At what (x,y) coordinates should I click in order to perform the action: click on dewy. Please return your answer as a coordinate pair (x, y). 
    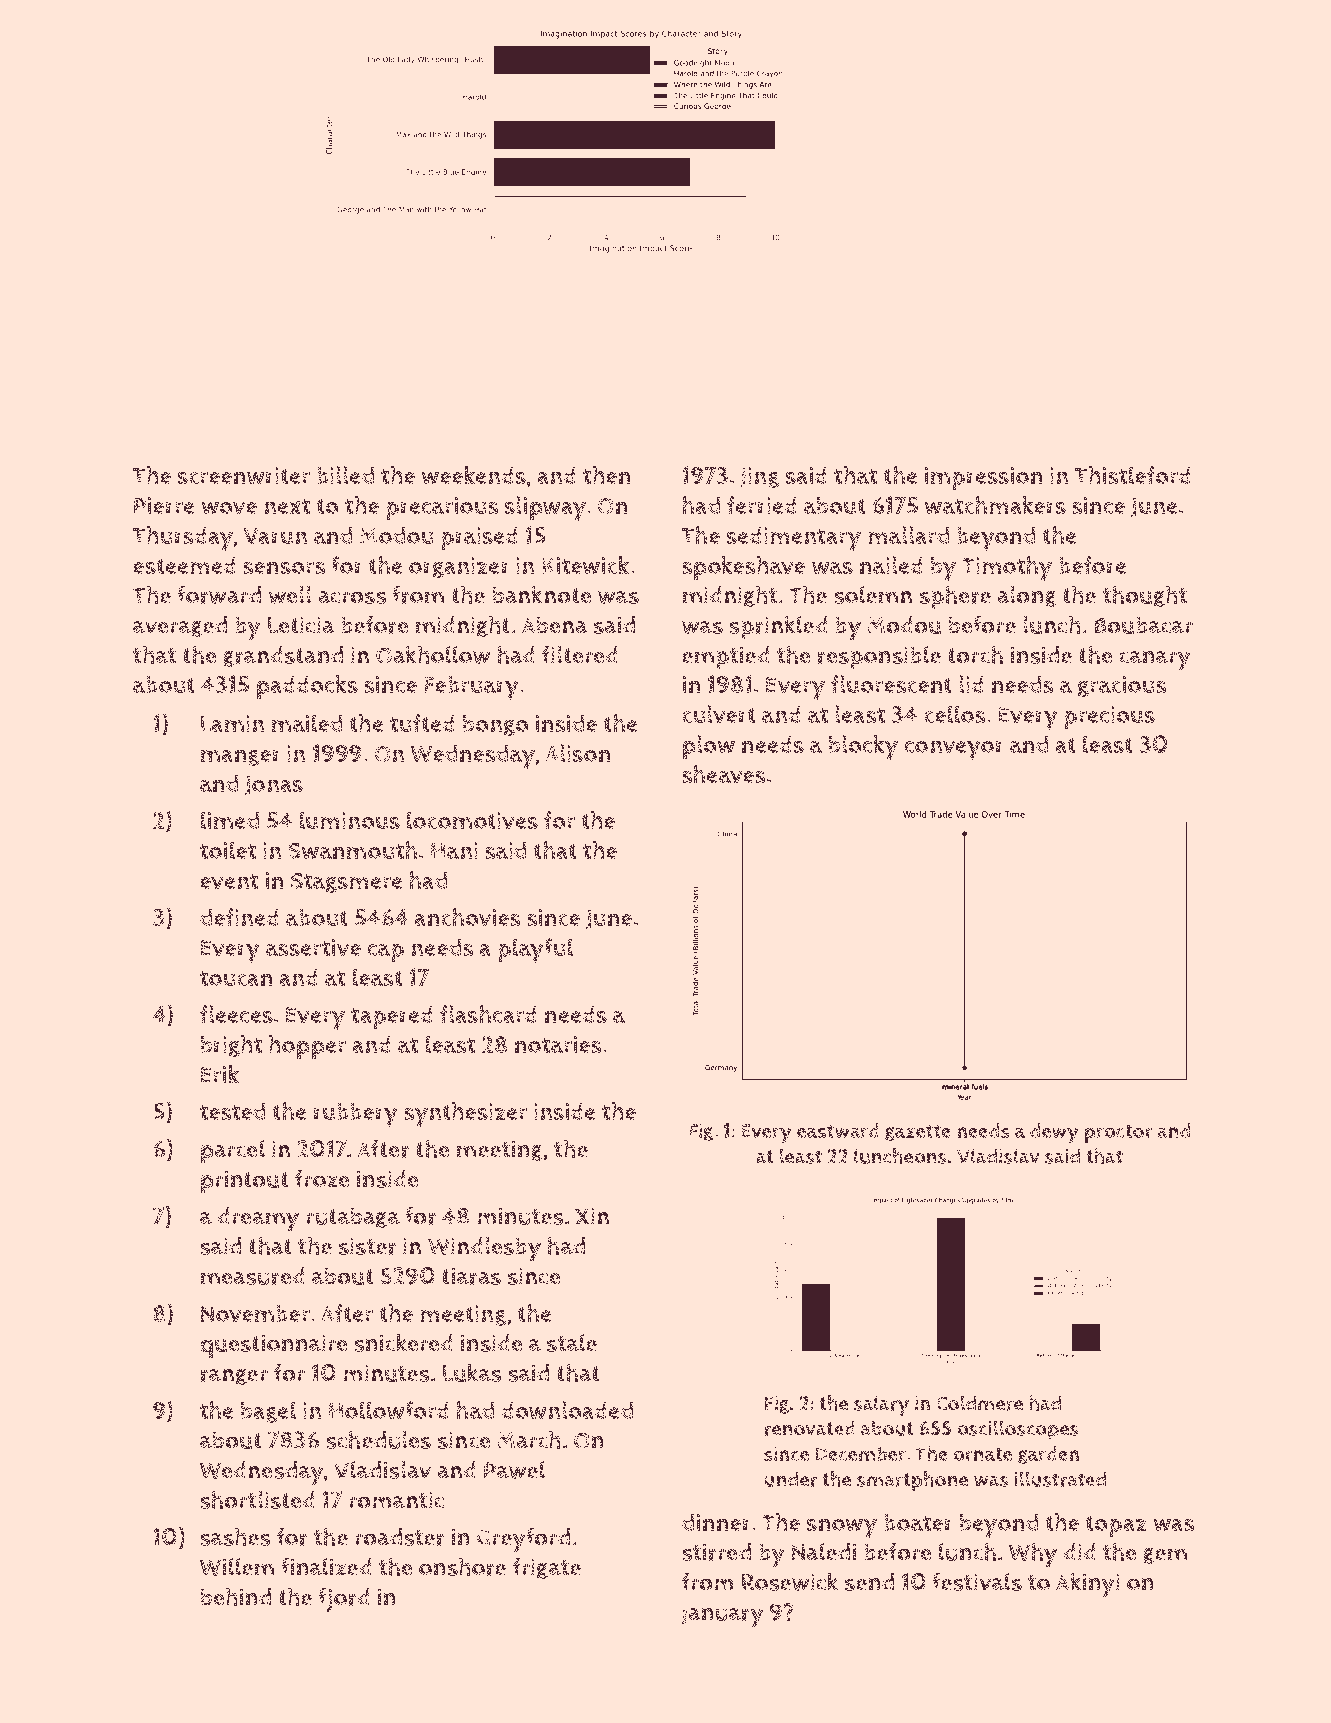
    Looking at the image, I should click on (1054, 1133).
